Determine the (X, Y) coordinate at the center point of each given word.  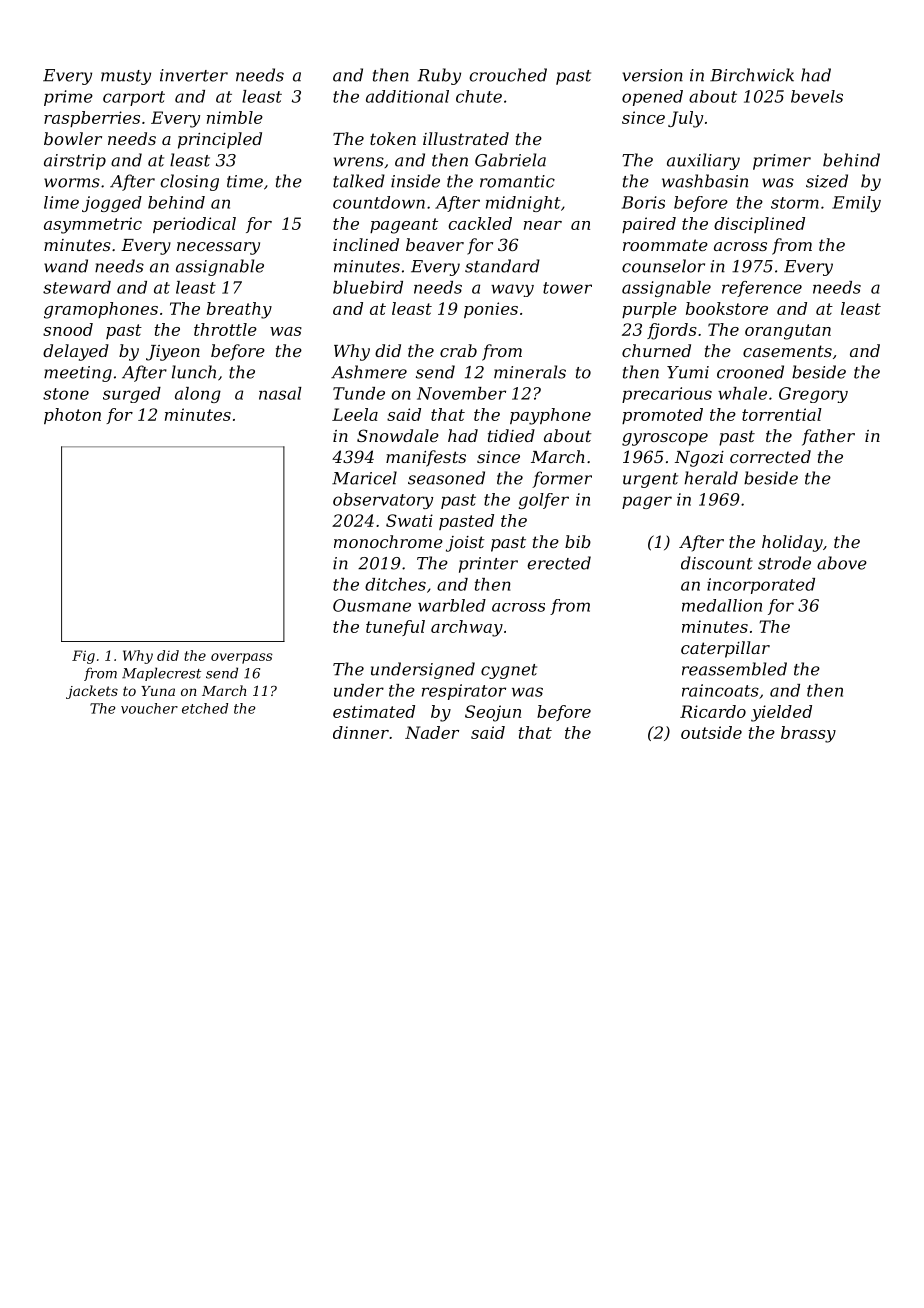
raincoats (720, 690)
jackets (92, 692)
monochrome (388, 541)
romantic (517, 181)
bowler (73, 138)
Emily (856, 204)
